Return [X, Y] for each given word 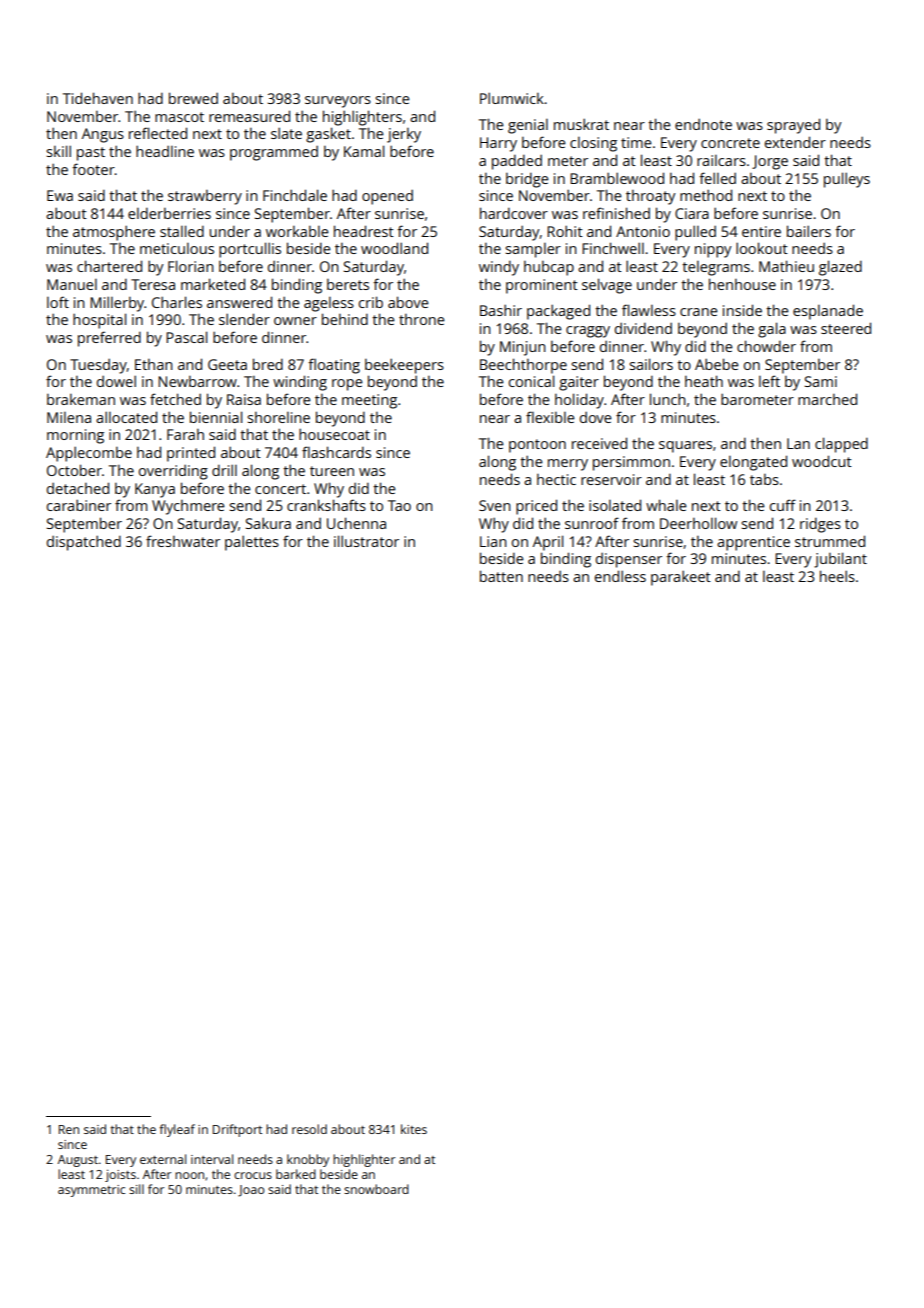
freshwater [183, 541]
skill [58, 151]
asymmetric [91, 1191]
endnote [703, 124]
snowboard [376, 1189]
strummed [830, 541]
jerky [404, 135]
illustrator [366, 541]
